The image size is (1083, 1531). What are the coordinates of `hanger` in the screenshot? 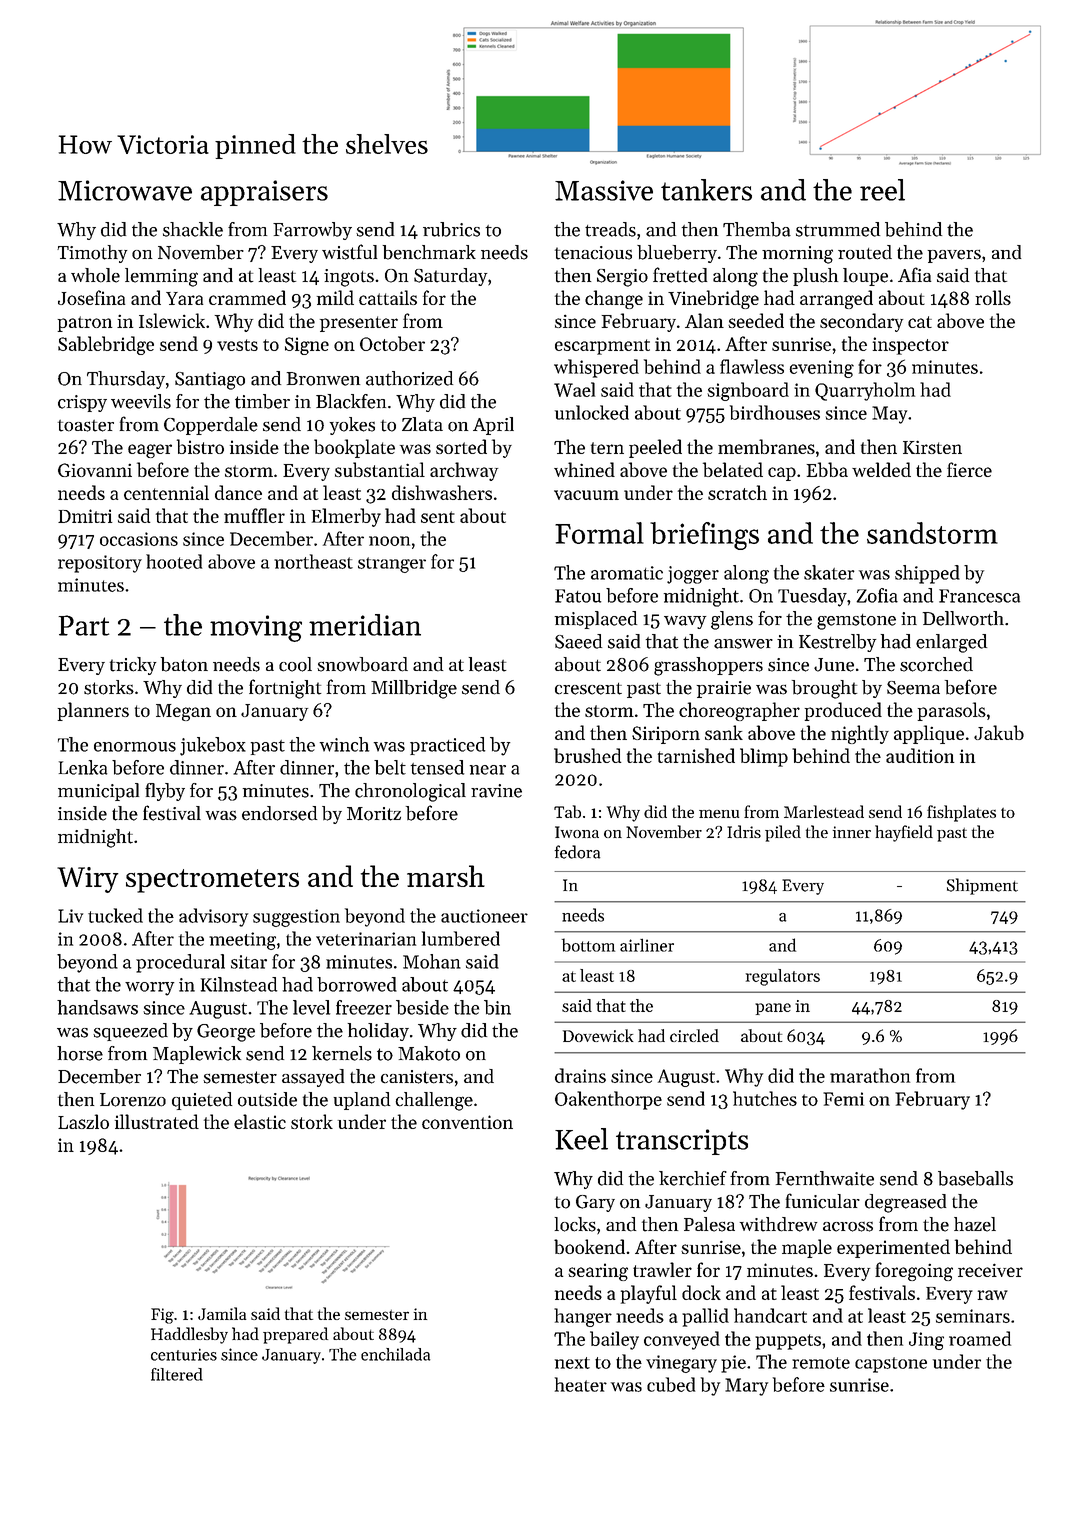 It's located at (583, 1317).
